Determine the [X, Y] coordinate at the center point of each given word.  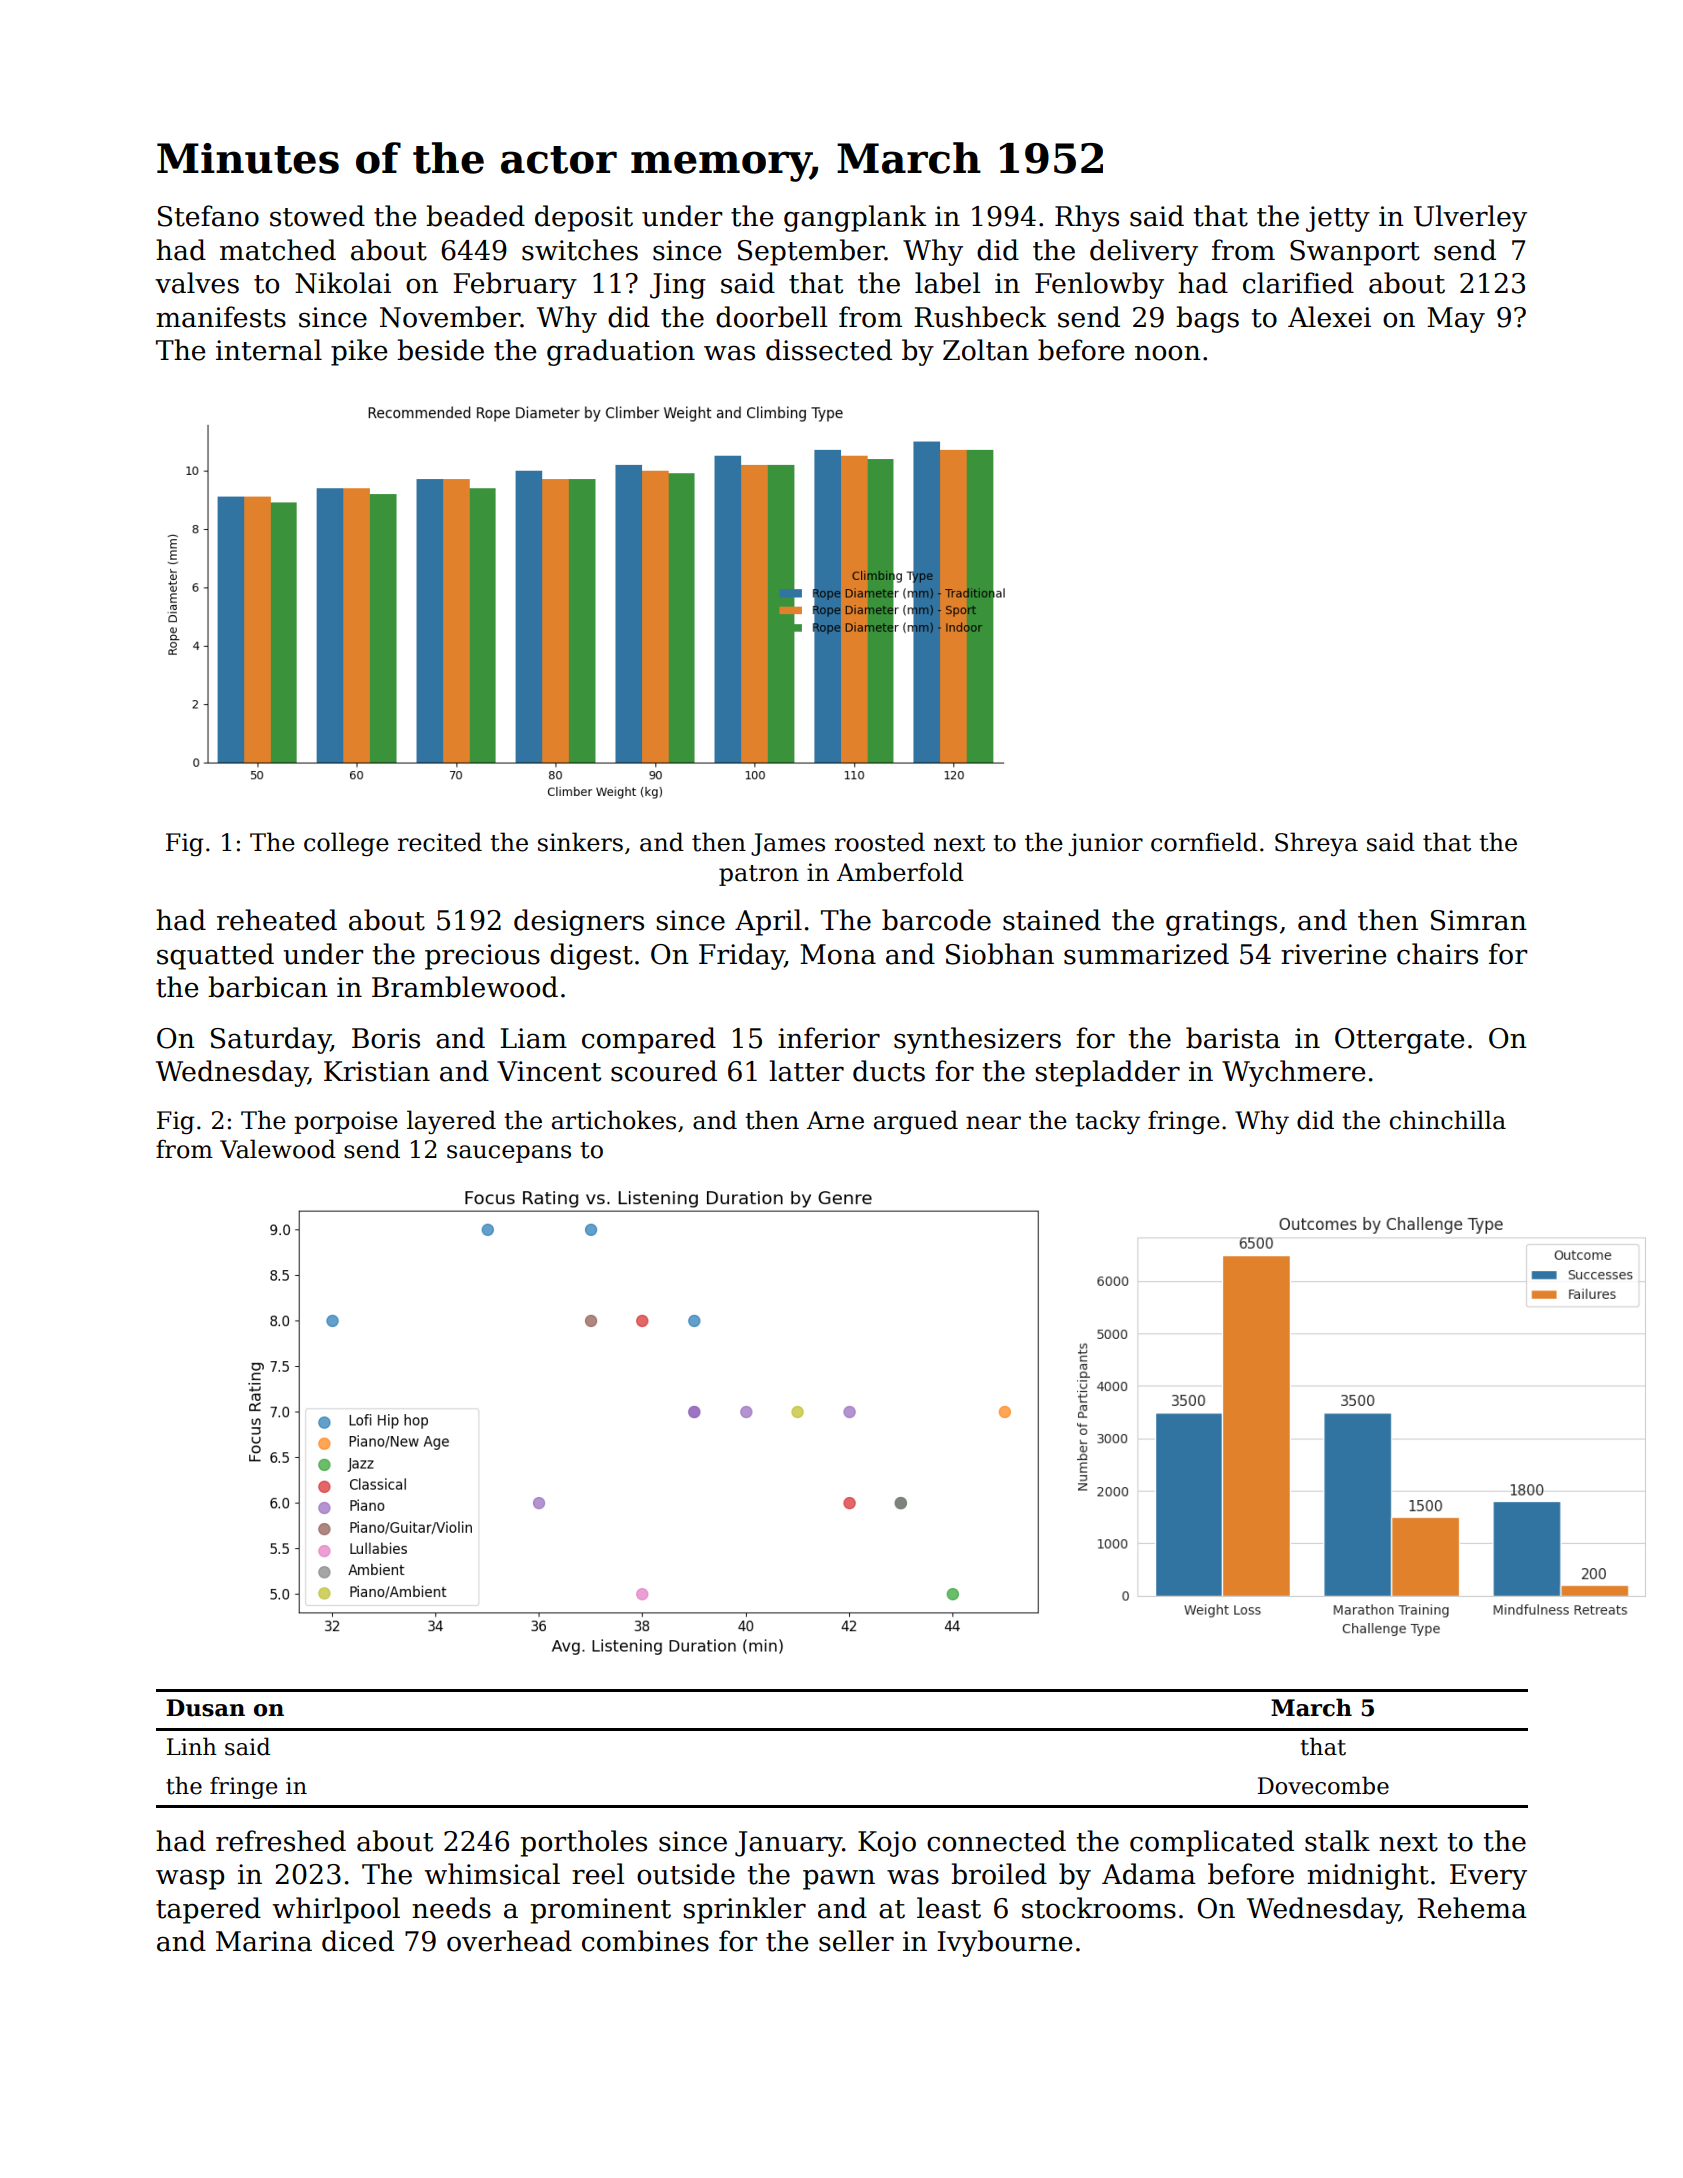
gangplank [855, 218]
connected [996, 1841]
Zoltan [986, 350]
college [346, 844]
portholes [583, 1843]
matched [278, 250]
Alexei [1329, 317]
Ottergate [1399, 1041]
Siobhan [1000, 954]
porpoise [346, 1122]
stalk [1337, 1841]
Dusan [205, 1708]
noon [1168, 353]
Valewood [278, 1149]
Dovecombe [1323, 1785]
